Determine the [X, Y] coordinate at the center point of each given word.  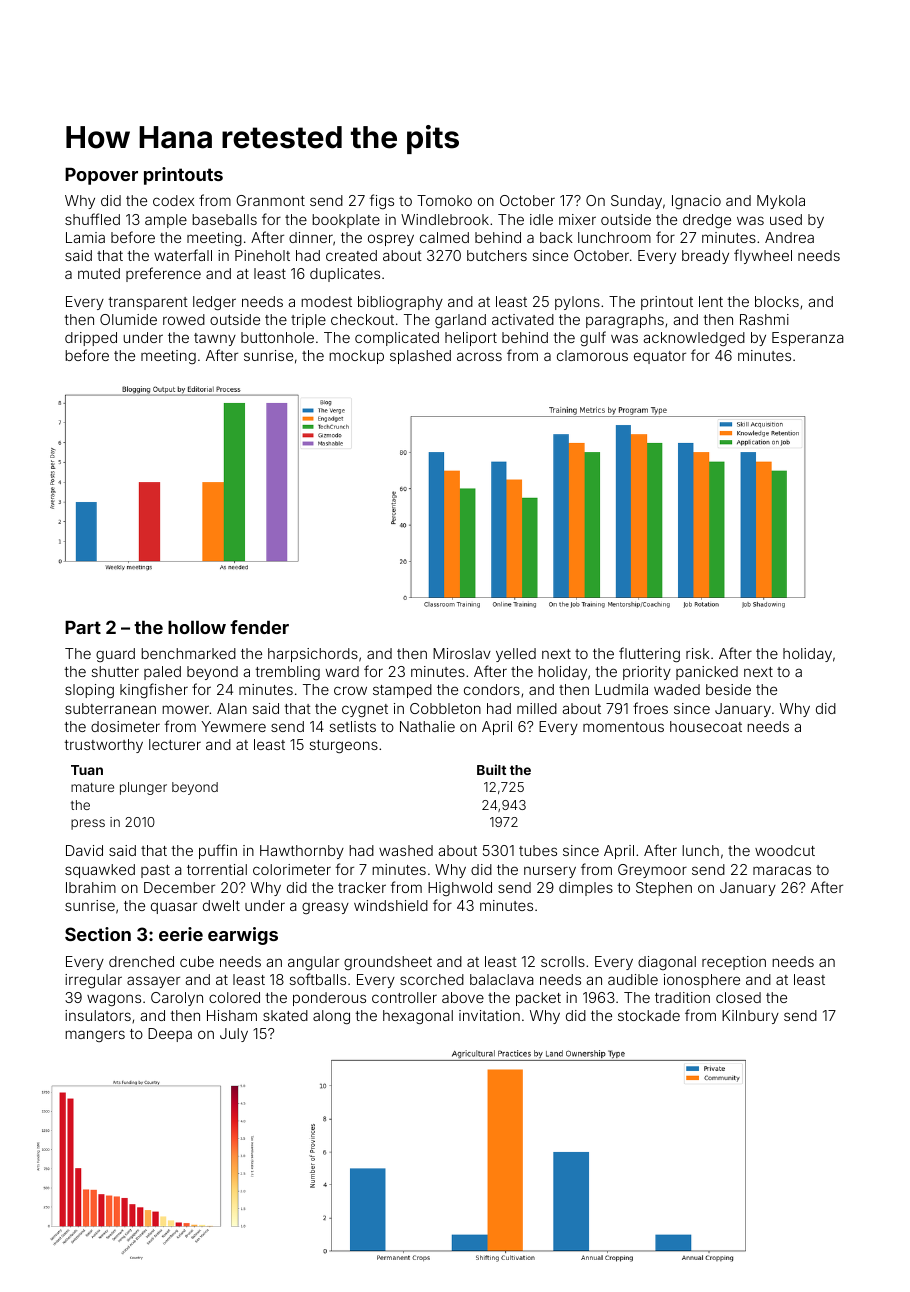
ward [342, 671]
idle [541, 219]
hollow [197, 627]
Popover [101, 176]
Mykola [781, 202]
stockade [649, 1015]
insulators [98, 1015]
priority [647, 673]
